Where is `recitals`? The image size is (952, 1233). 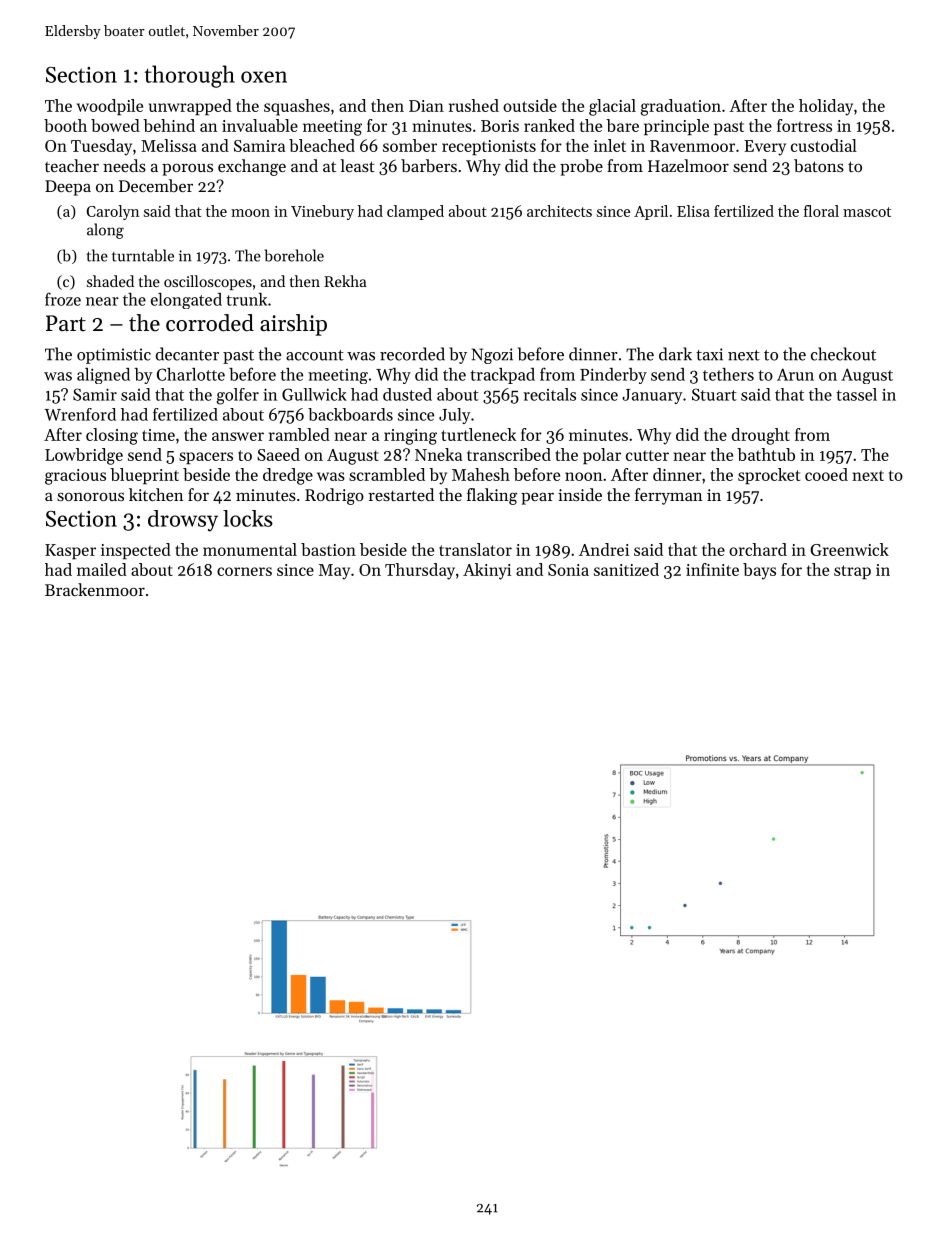 recitals is located at coordinates (549, 394).
